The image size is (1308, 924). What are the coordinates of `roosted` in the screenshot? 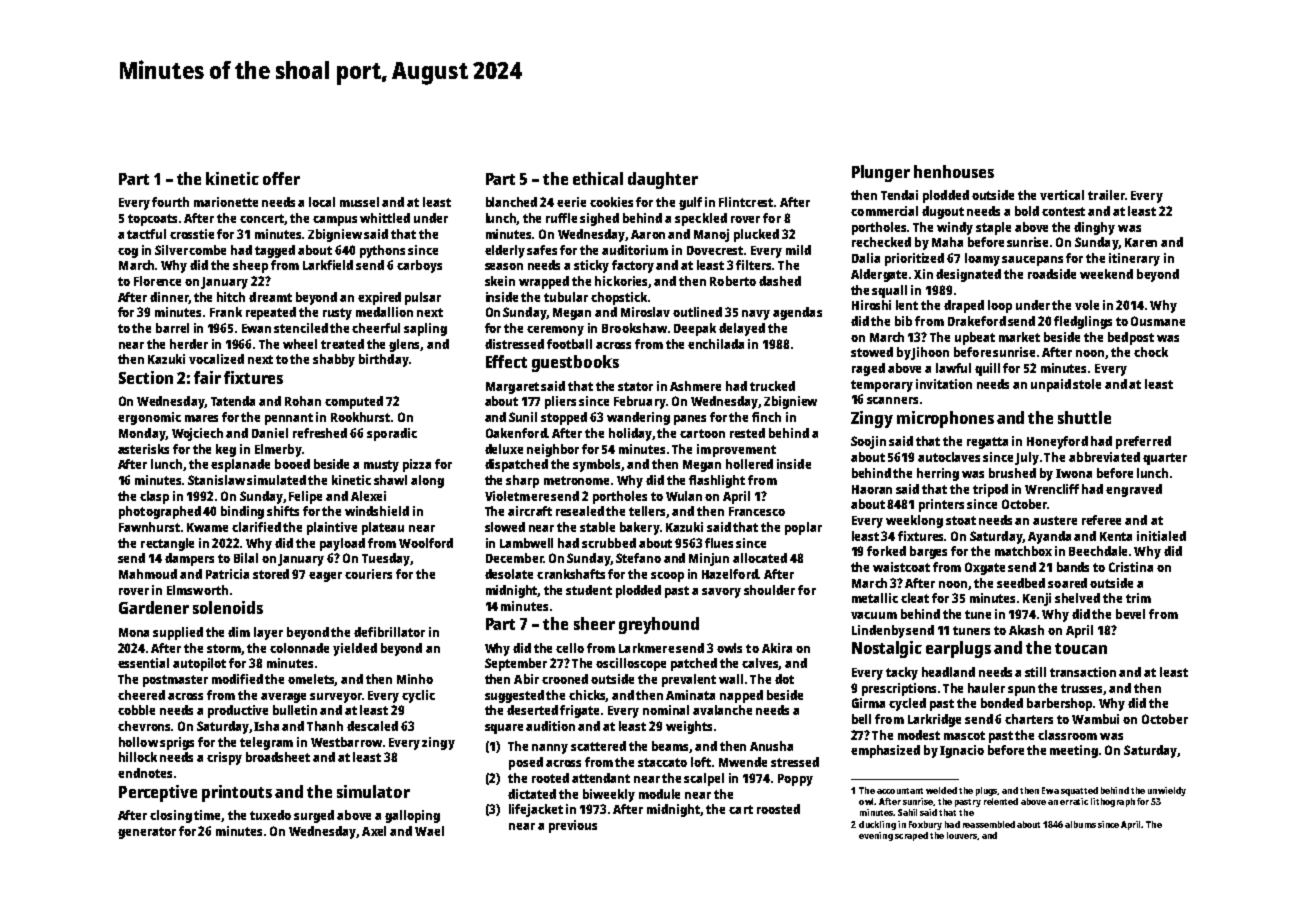 It's located at (778, 809).
